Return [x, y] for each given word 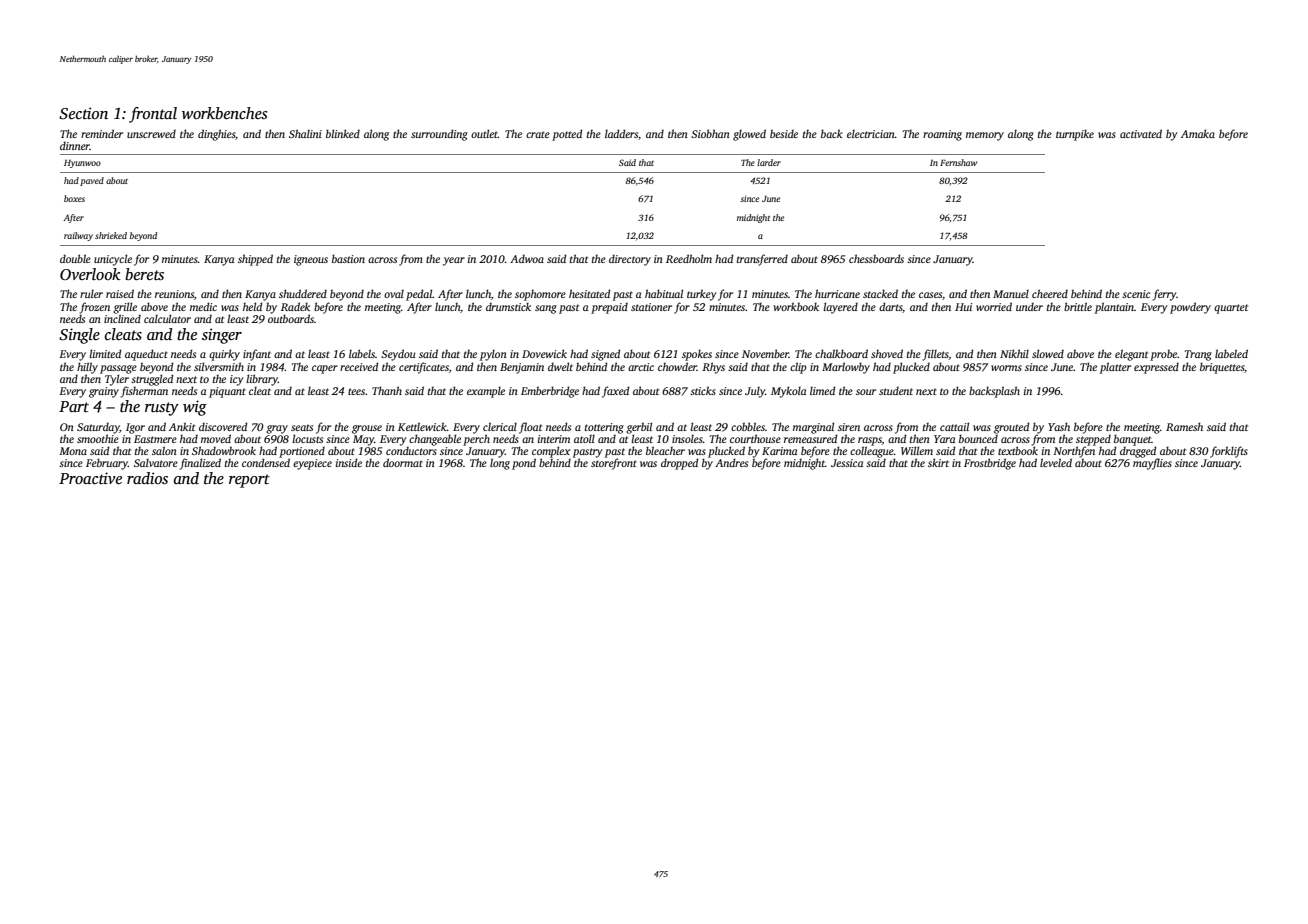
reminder [102, 133]
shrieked [111, 235]
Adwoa [527, 258]
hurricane [837, 293]
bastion [348, 258]
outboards [291, 318]
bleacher [665, 450]
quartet [1231, 309]
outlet [484, 133]
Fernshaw [958, 162]
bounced [978, 438]
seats [302, 427]
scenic [1136, 294]
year [454, 261]
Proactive [90, 478]
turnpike [1075, 135]
